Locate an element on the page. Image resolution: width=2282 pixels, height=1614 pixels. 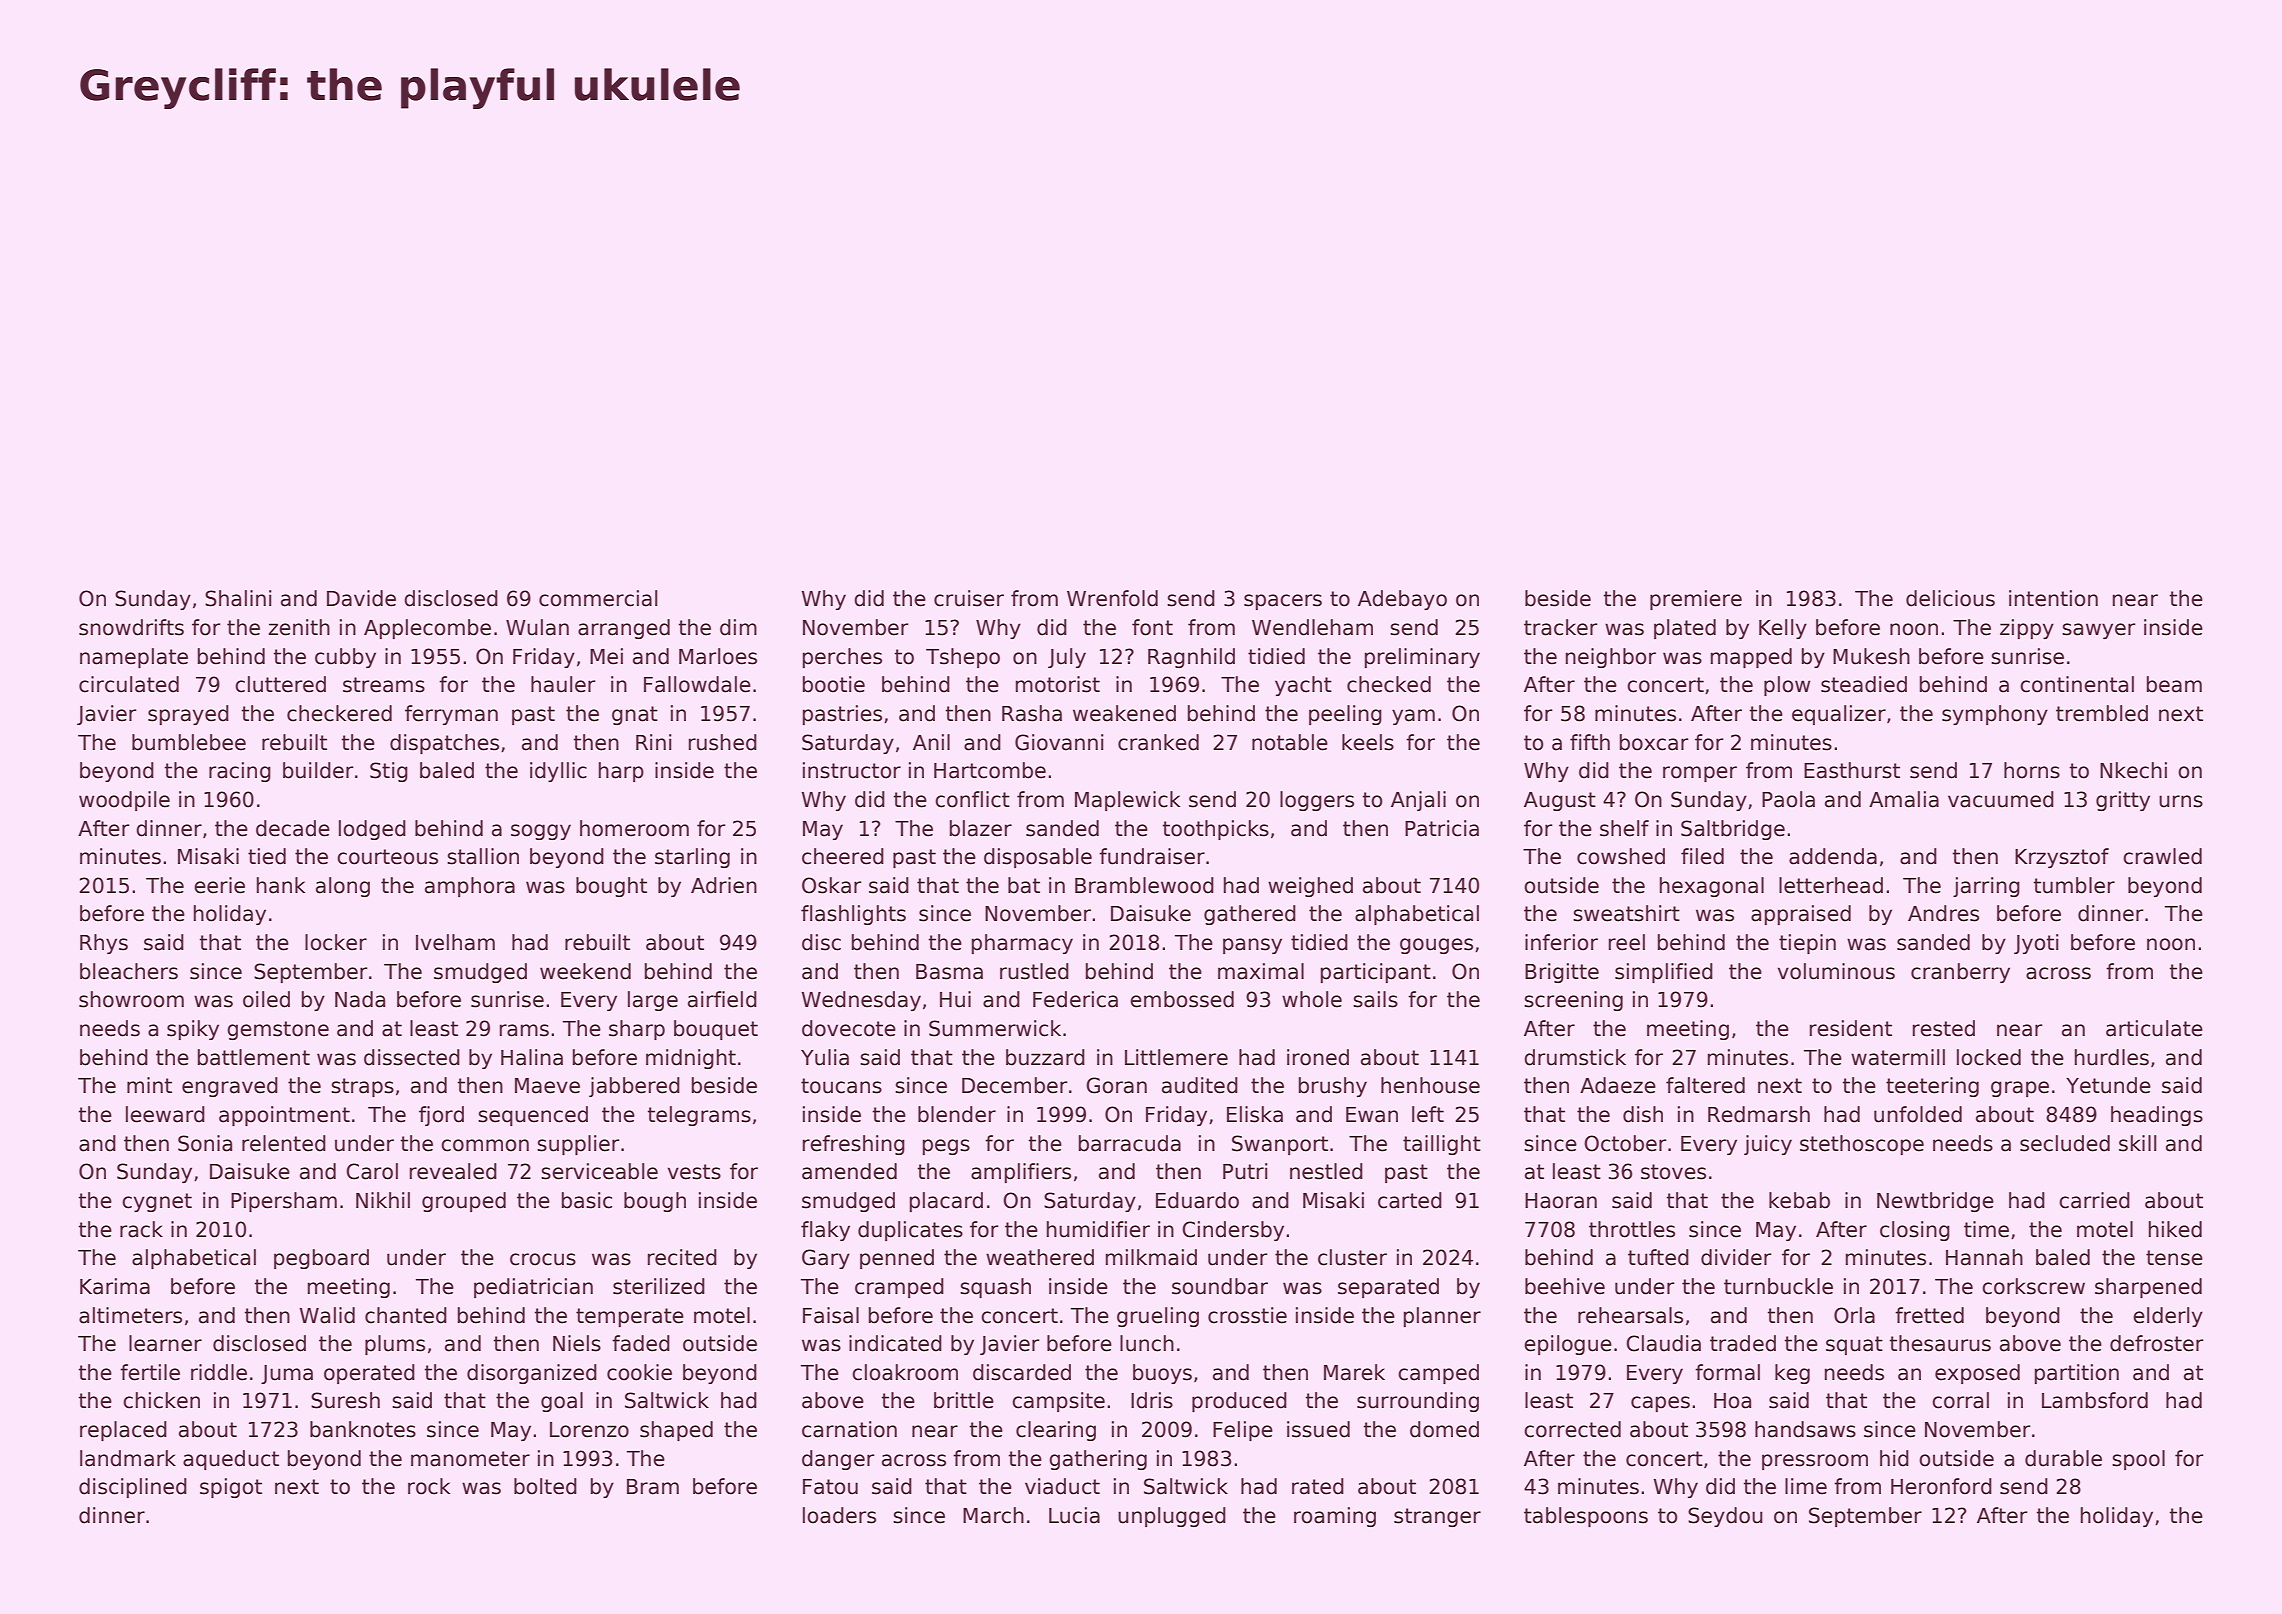
Fallowdale is located at coordinates (697, 684).
